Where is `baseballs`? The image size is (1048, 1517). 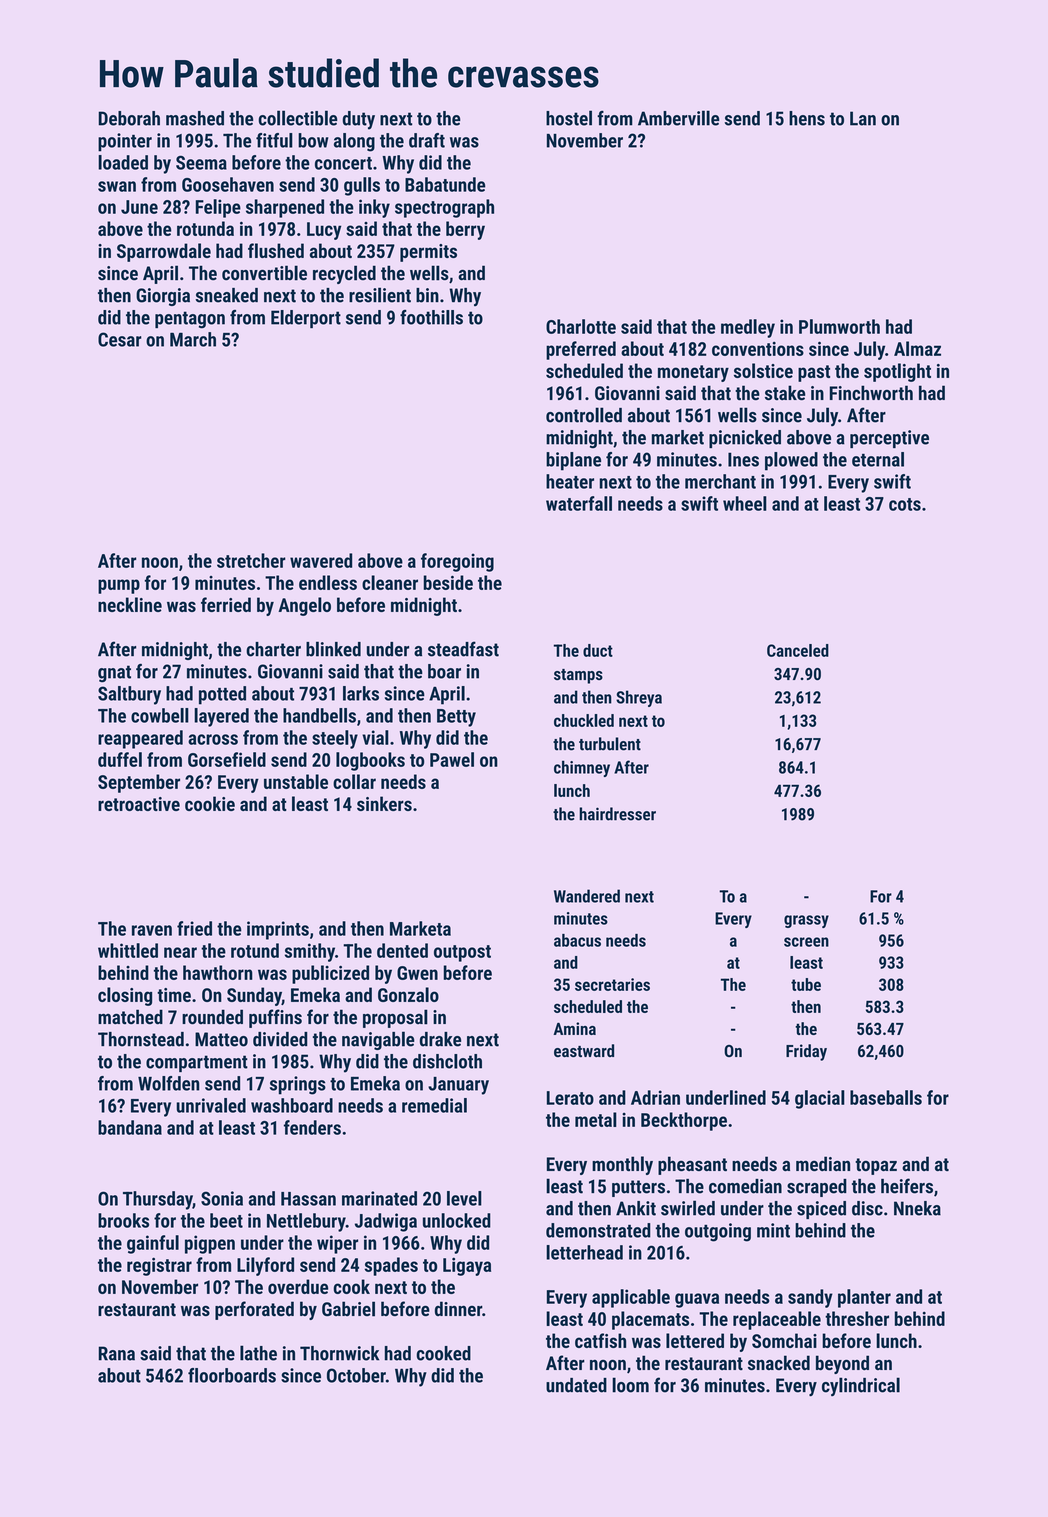 baseballs is located at coordinates (886, 1097).
